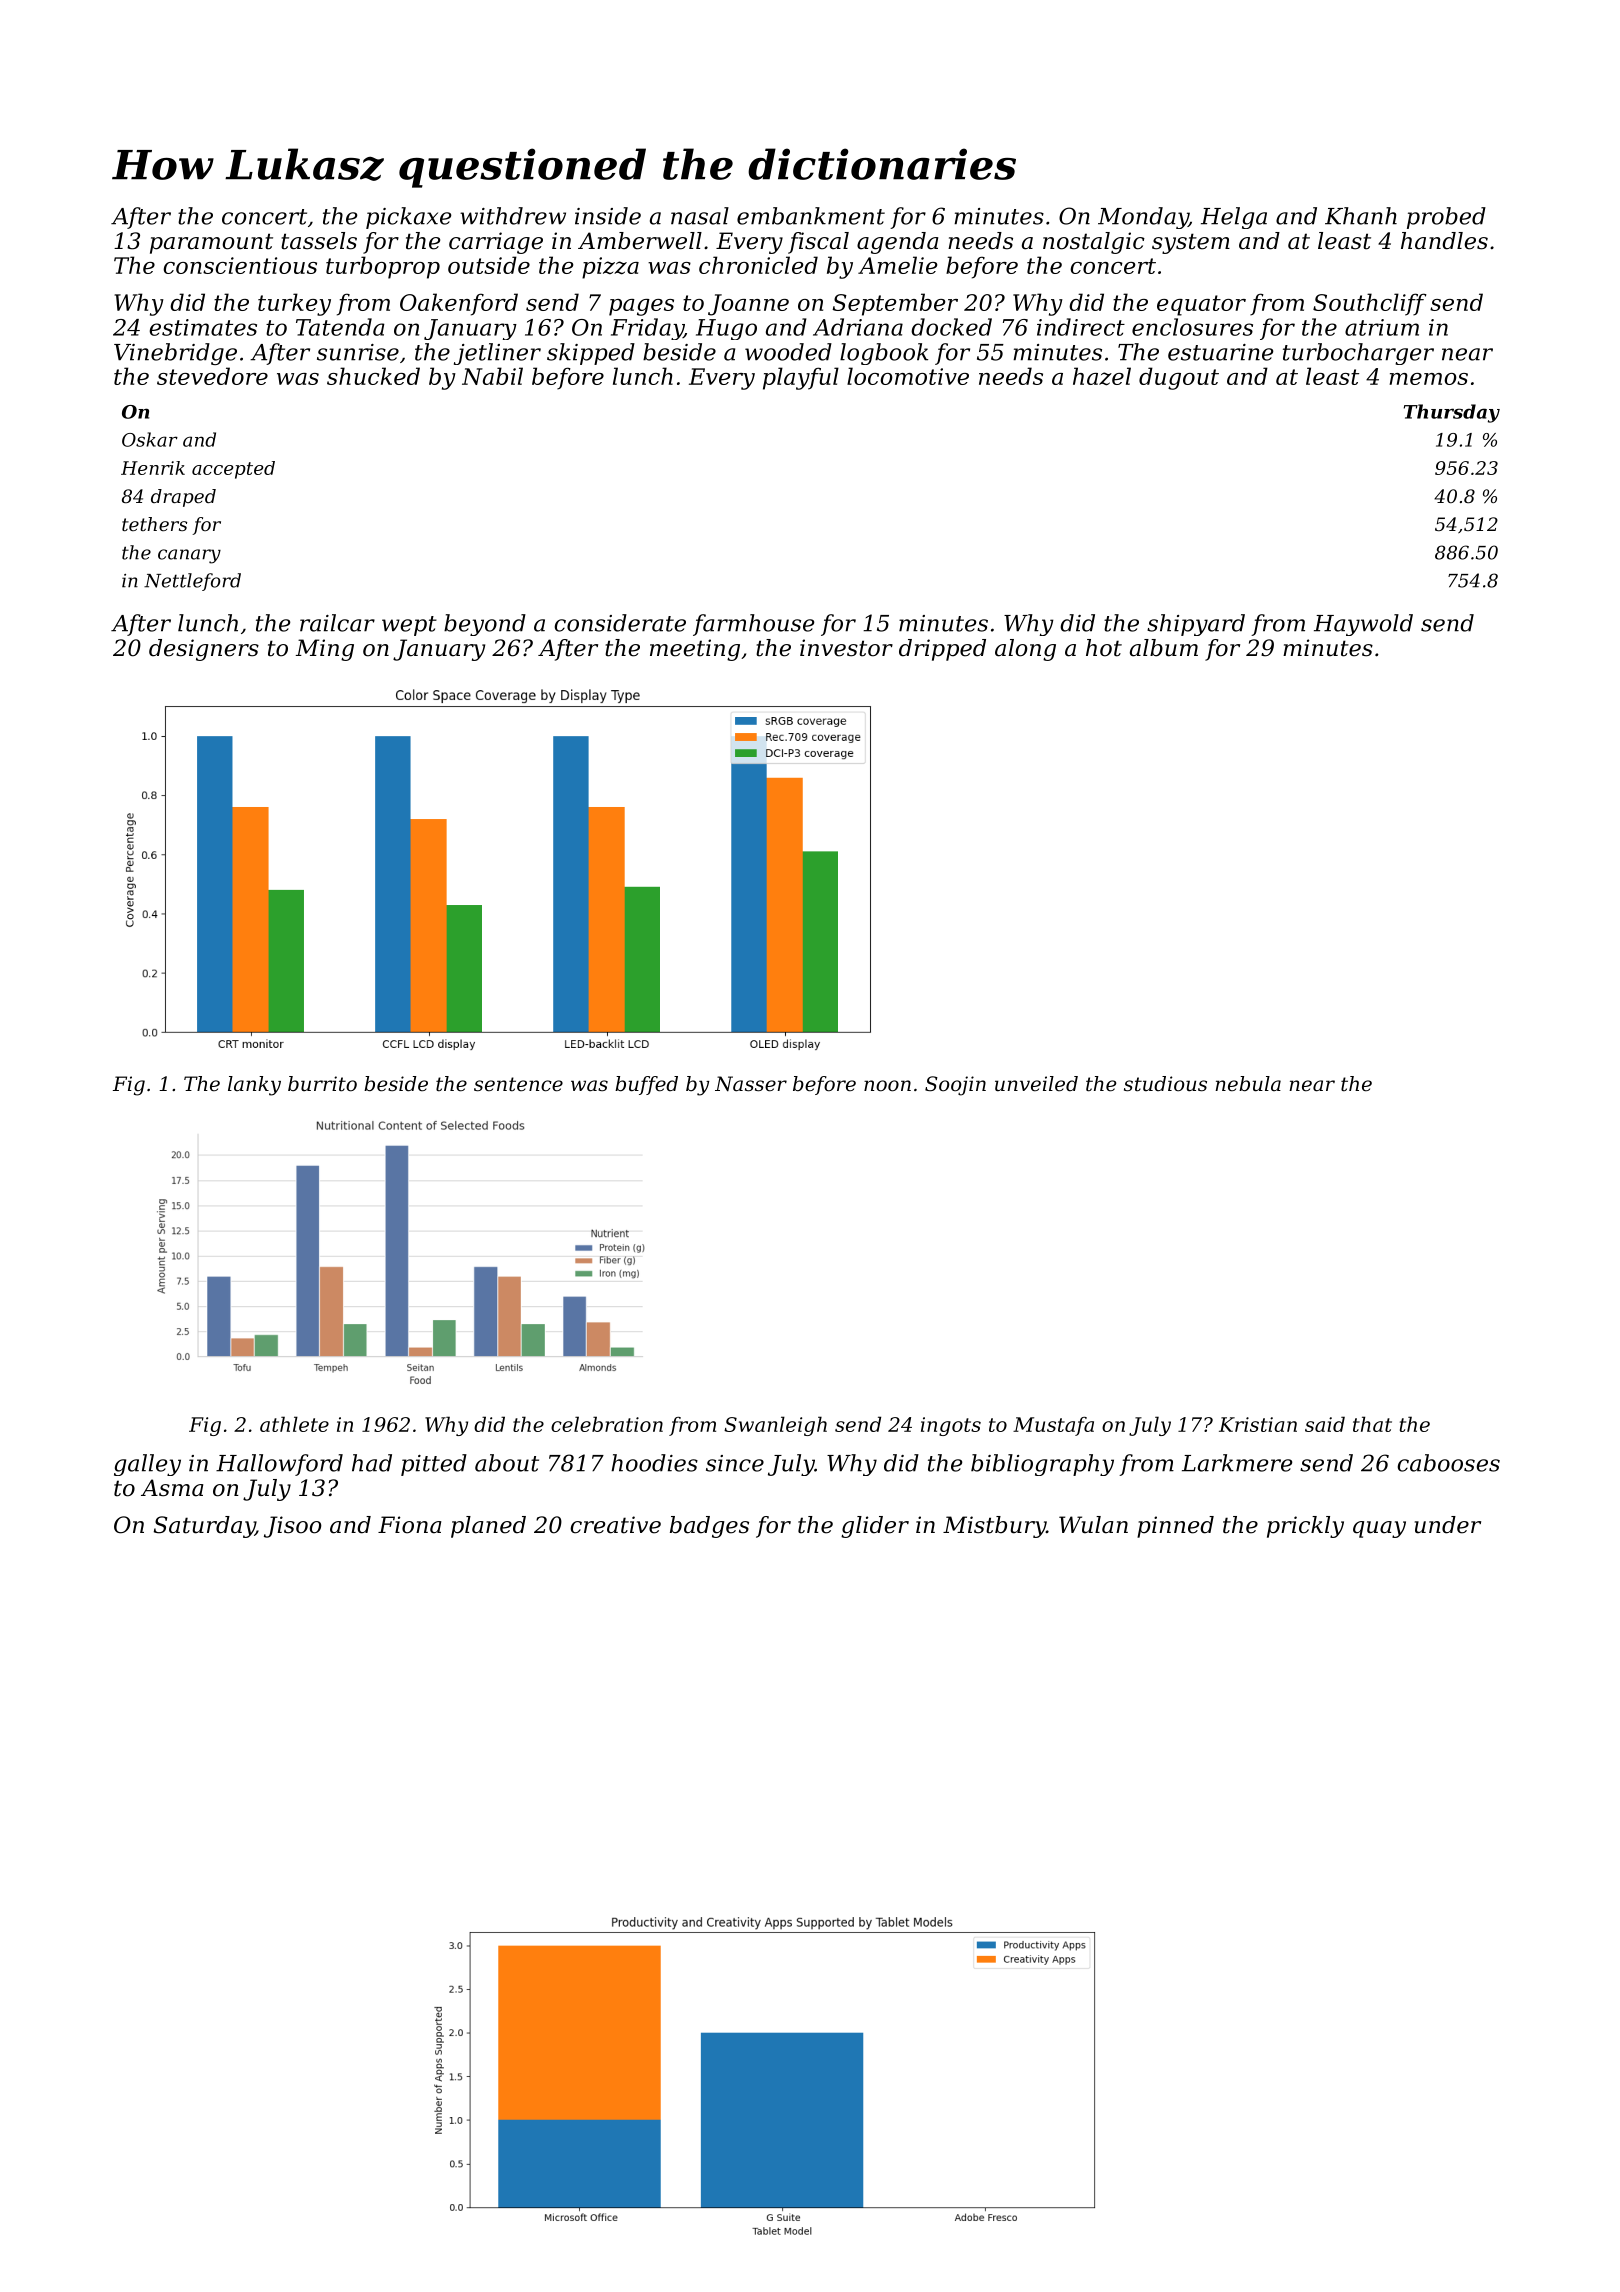  I want to click on Helga, so click(1234, 218).
